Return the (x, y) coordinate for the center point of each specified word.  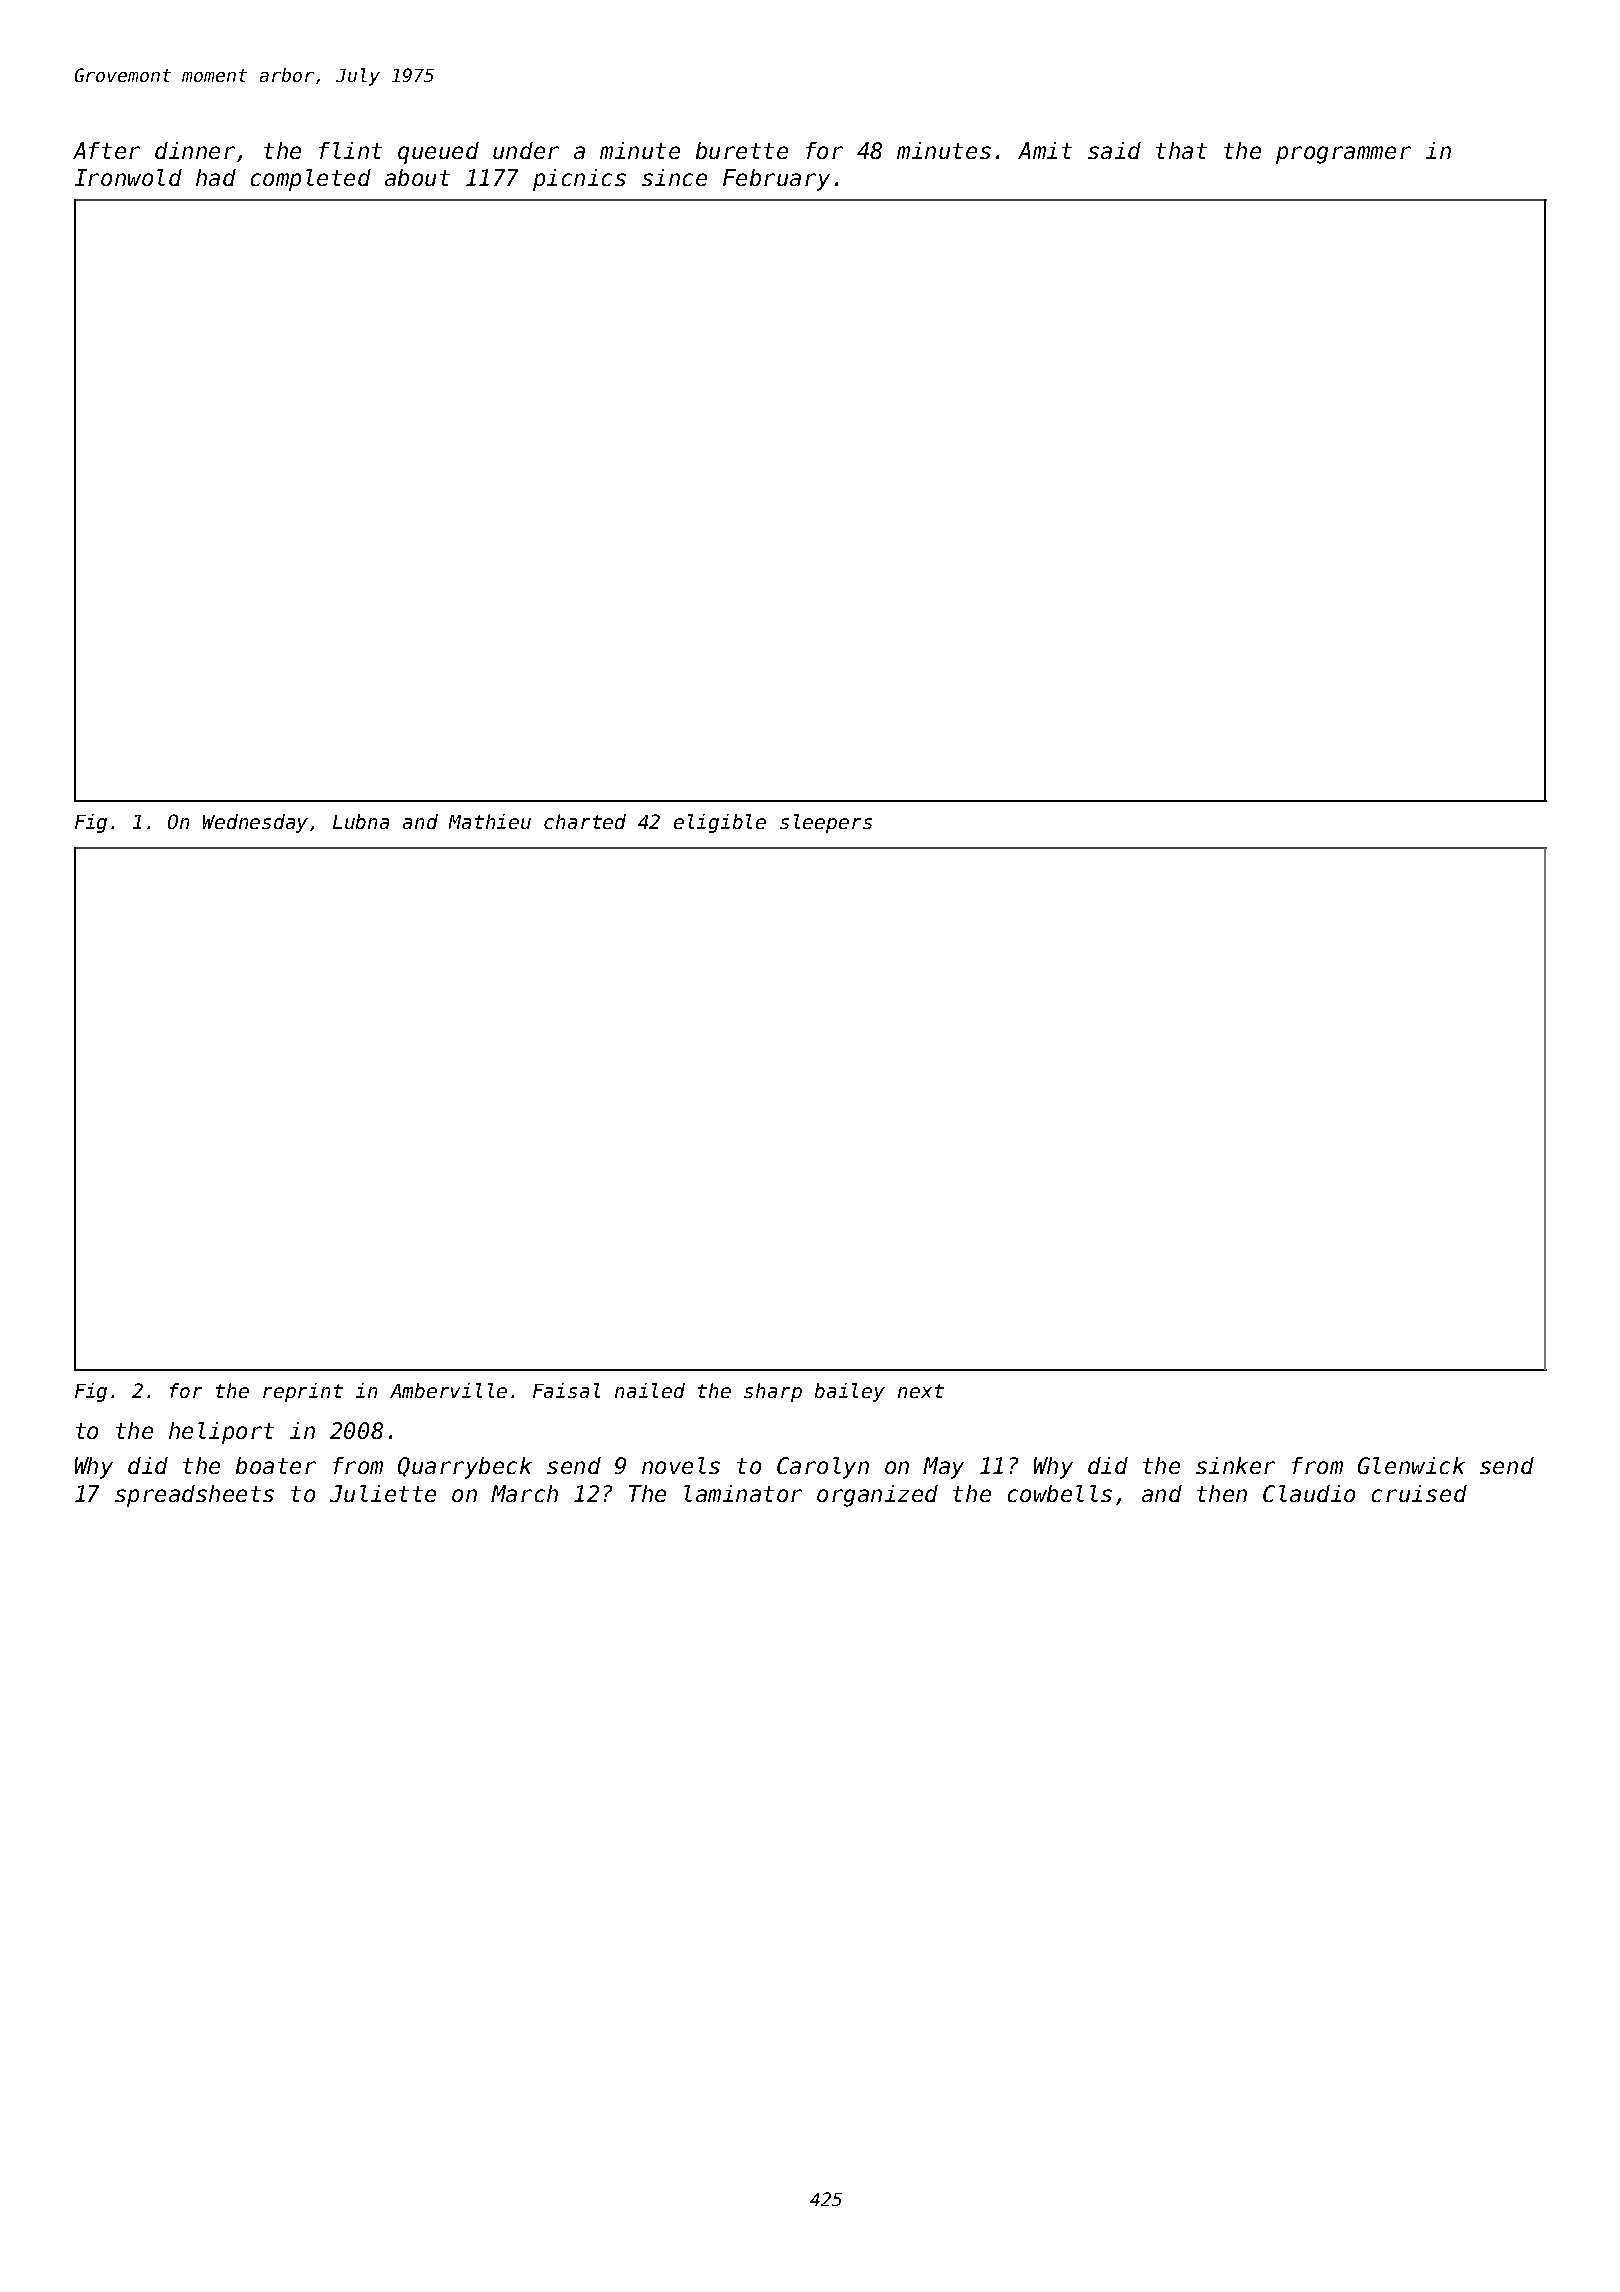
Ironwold (128, 177)
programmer (1343, 155)
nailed (650, 1390)
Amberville (448, 1390)
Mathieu (490, 821)
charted (585, 821)
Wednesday (255, 823)
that (1181, 150)
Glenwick (1411, 1465)
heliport (221, 1433)
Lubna (361, 821)
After (106, 150)
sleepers (826, 823)
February (776, 180)
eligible (720, 823)
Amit (1045, 150)
